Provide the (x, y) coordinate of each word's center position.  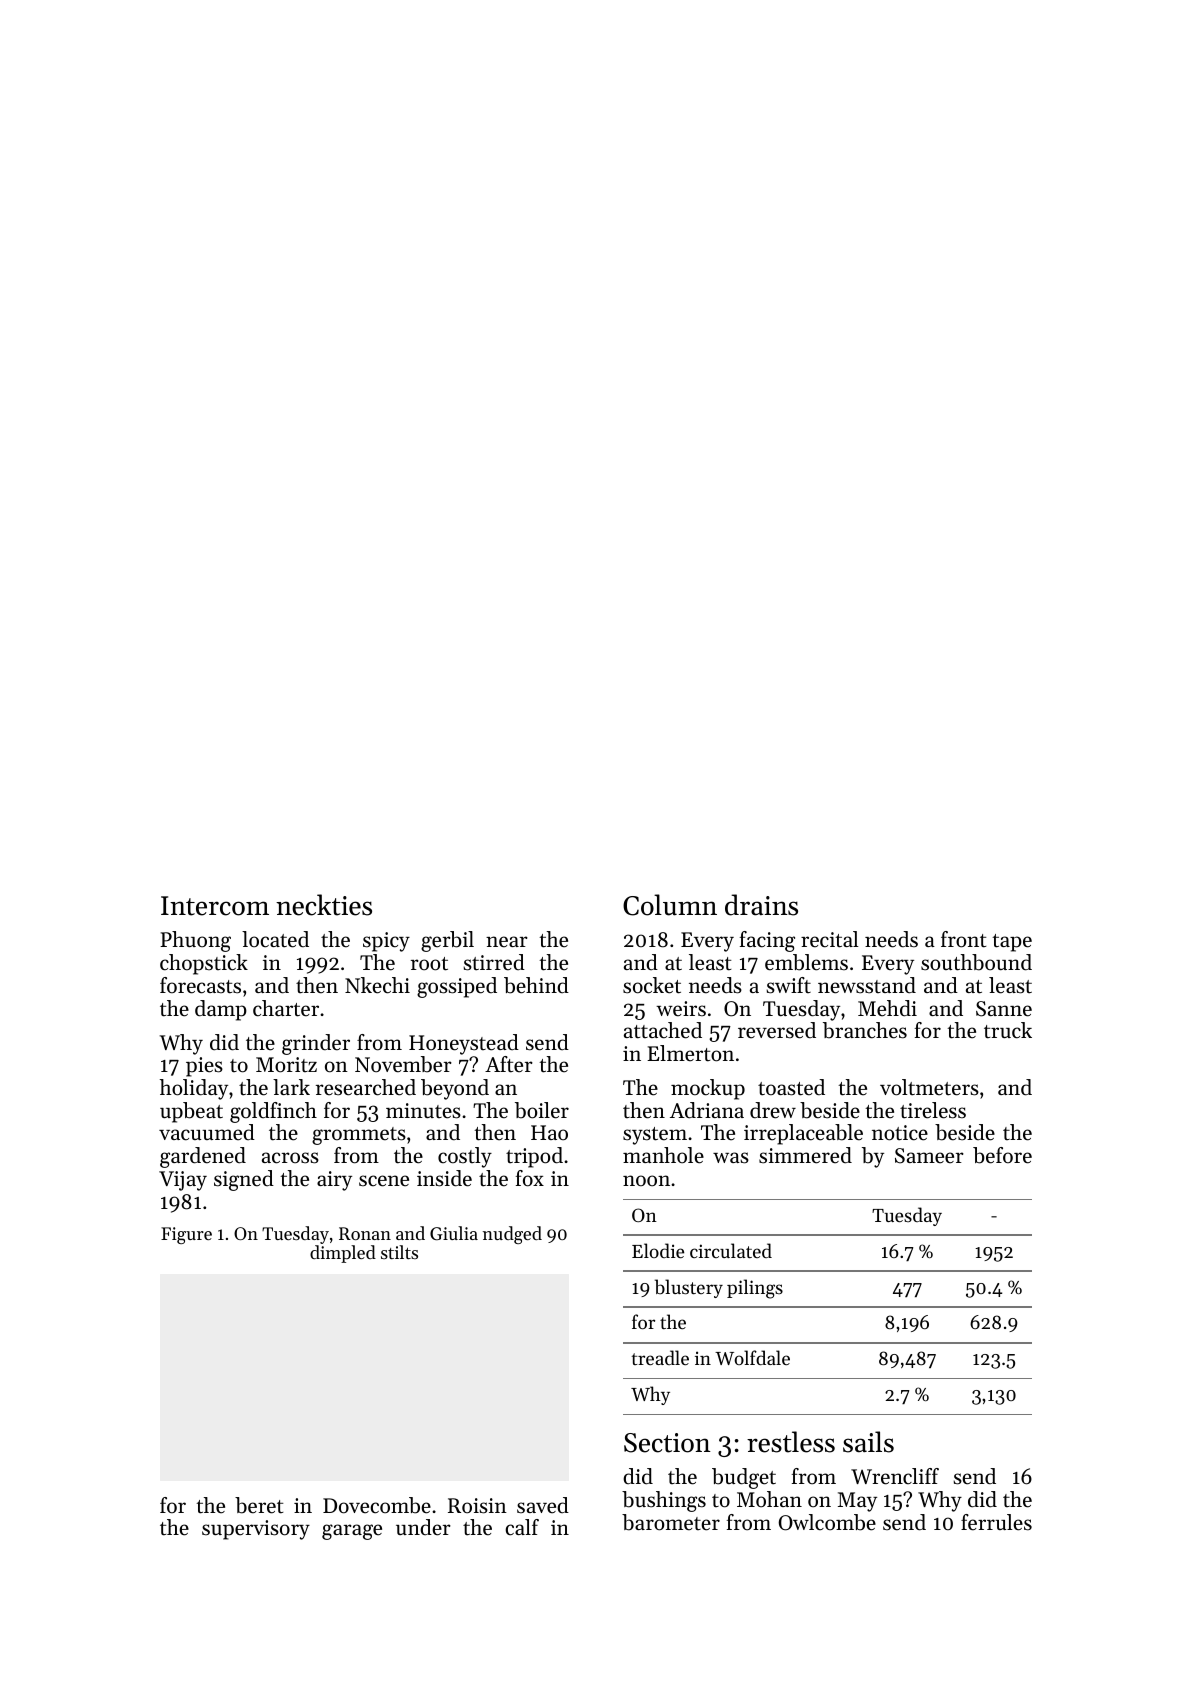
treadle (660, 1357)
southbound (976, 962)
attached (663, 1030)
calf (522, 1527)
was (731, 1158)
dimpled (343, 1254)
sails (868, 1442)
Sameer (929, 1156)
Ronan (365, 1233)
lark (291, 1087)
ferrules (996, 1522)
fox (530, 1178)
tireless (933, 1110)
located (275, 939)
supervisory (256, 1530)
